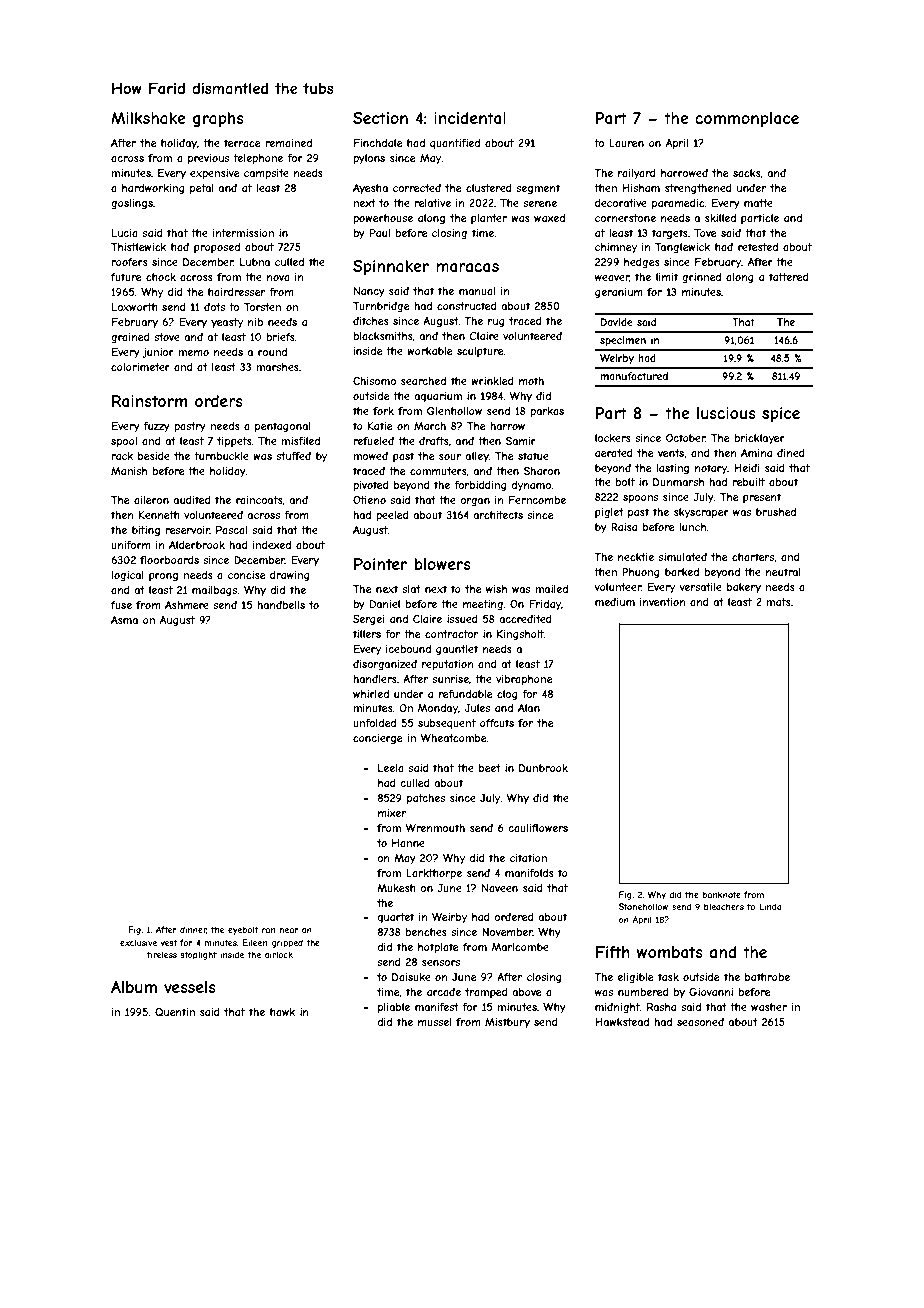  Describe the element at coordinates (477, 708) in the screenshot. I see `Jules` at that location.
